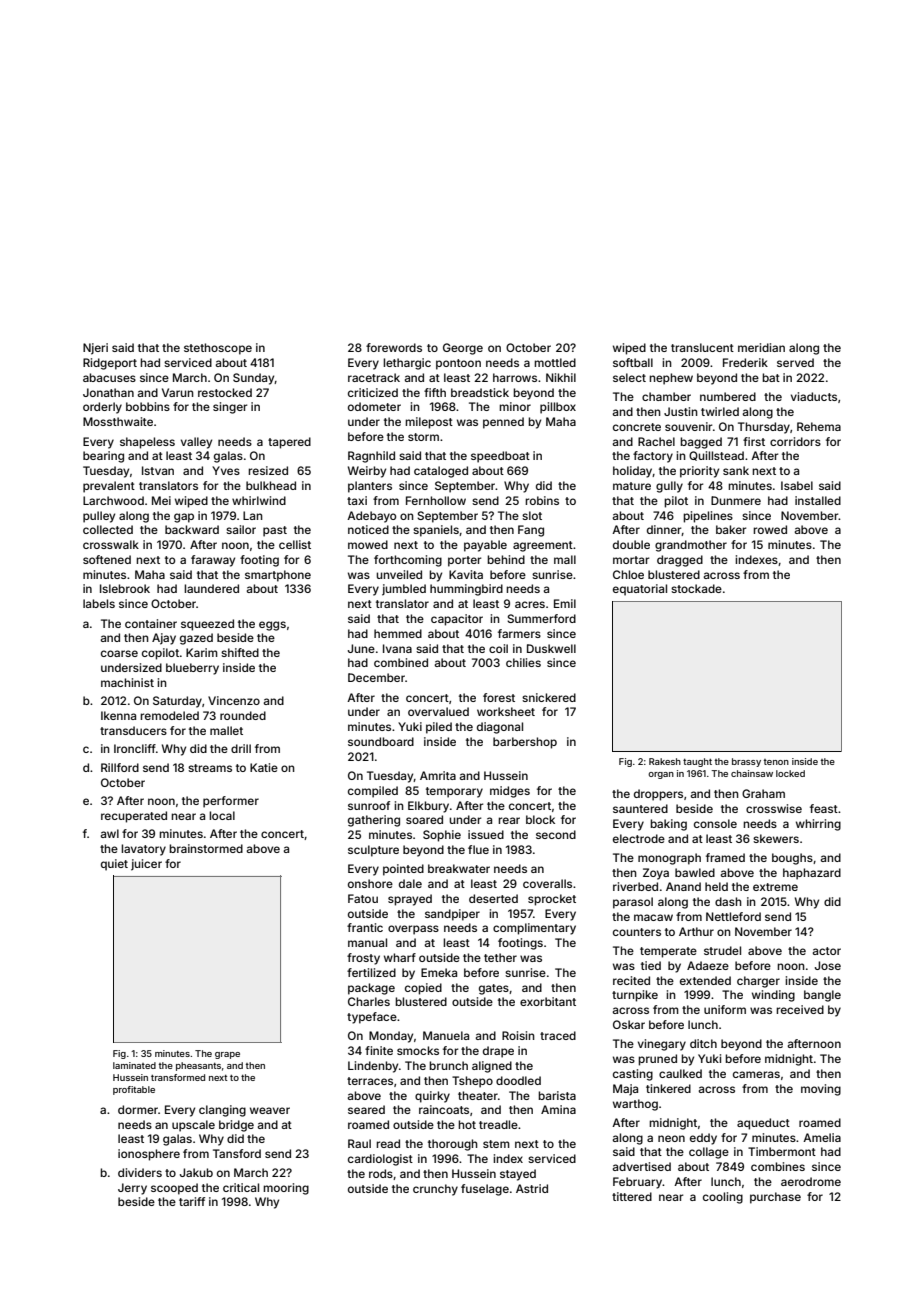 This page has width=924, height=1308. Describe the element at coordinates (146, 865) in the page. I see `juicer` at that location.
